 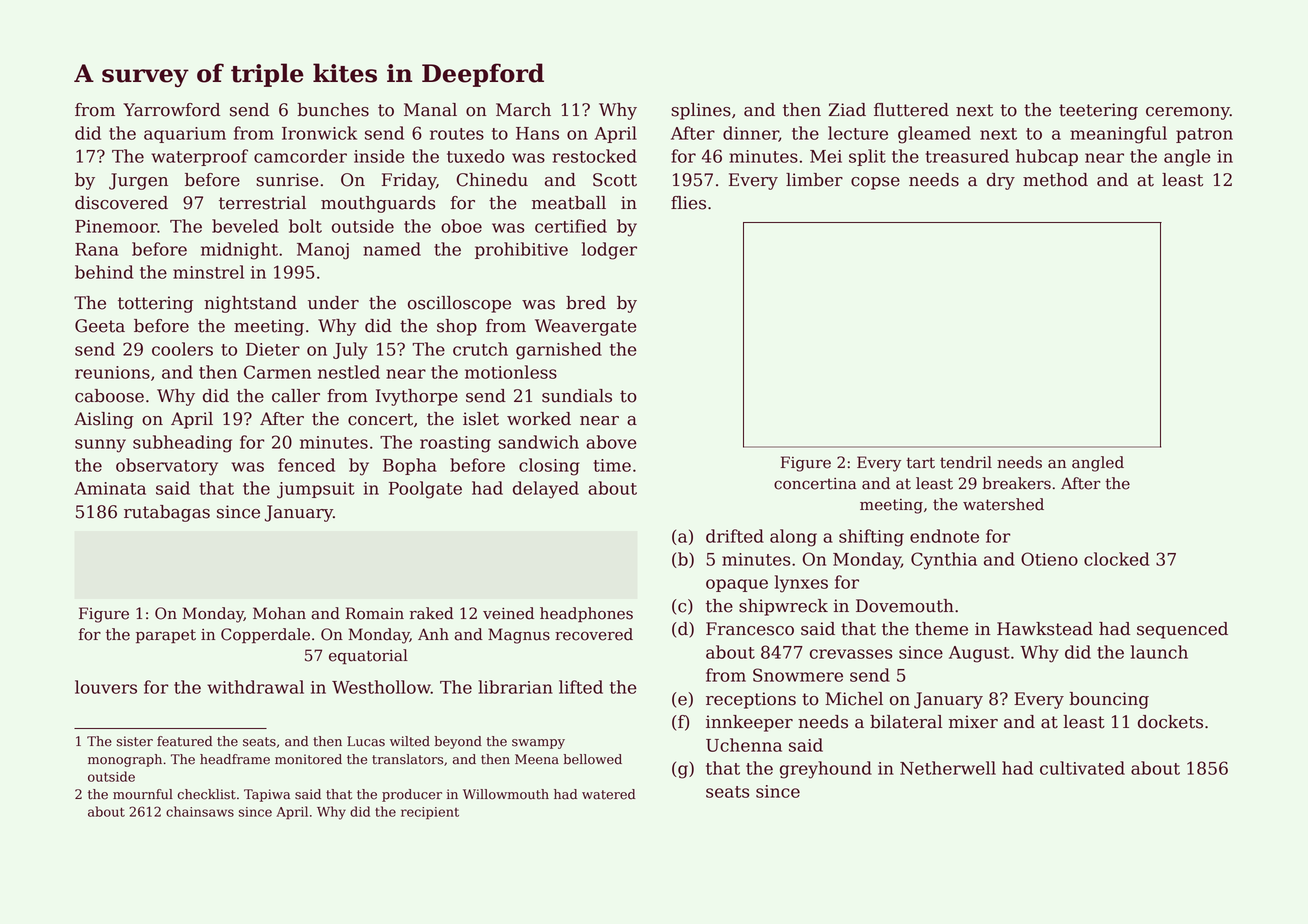 What do you see at coordinates (1082, 768) in the screenshot?
I see `cultivated` at bounding box center [1082, 768].
